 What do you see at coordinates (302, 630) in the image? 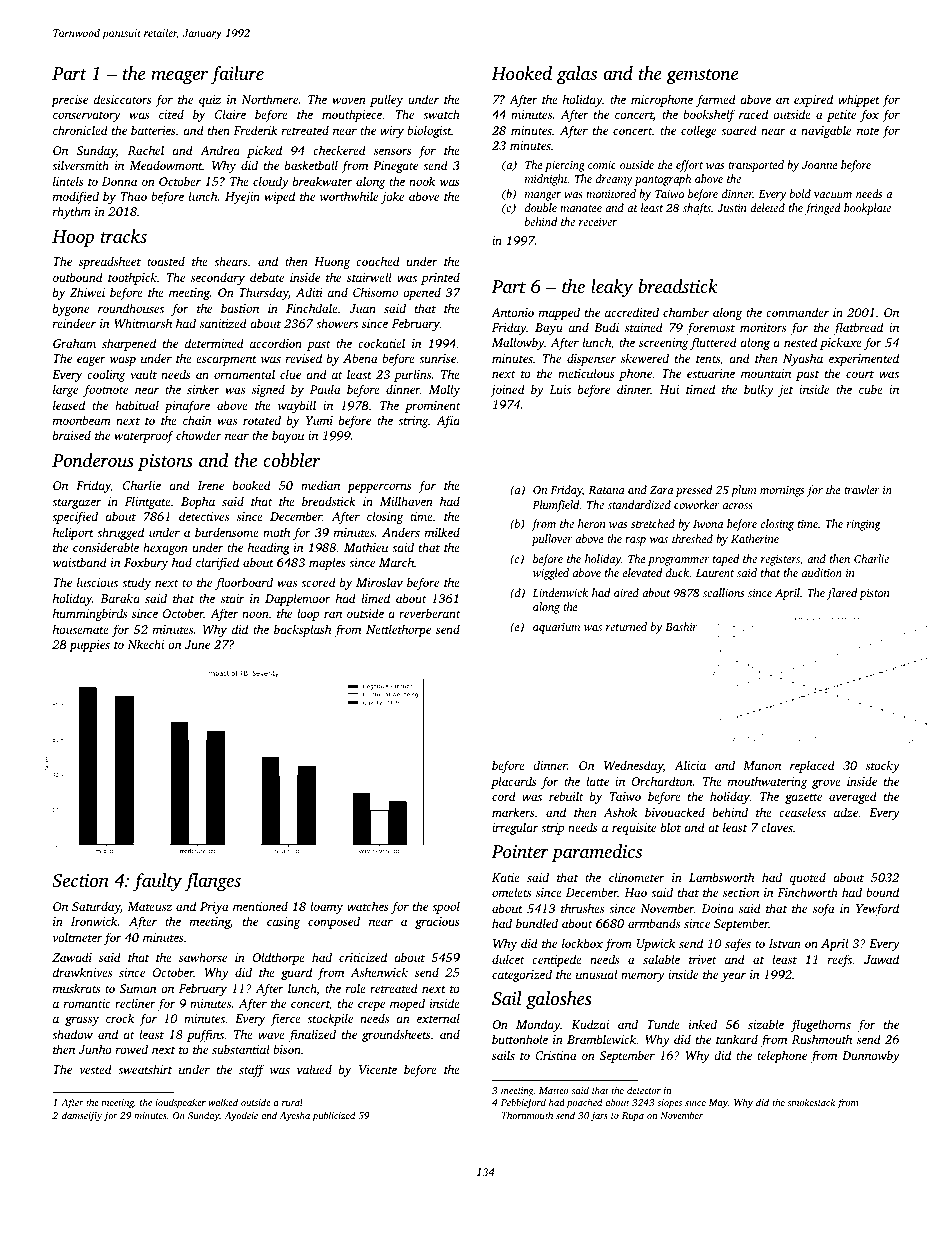
I see `backsplash` at bounding box center [302, 630].
